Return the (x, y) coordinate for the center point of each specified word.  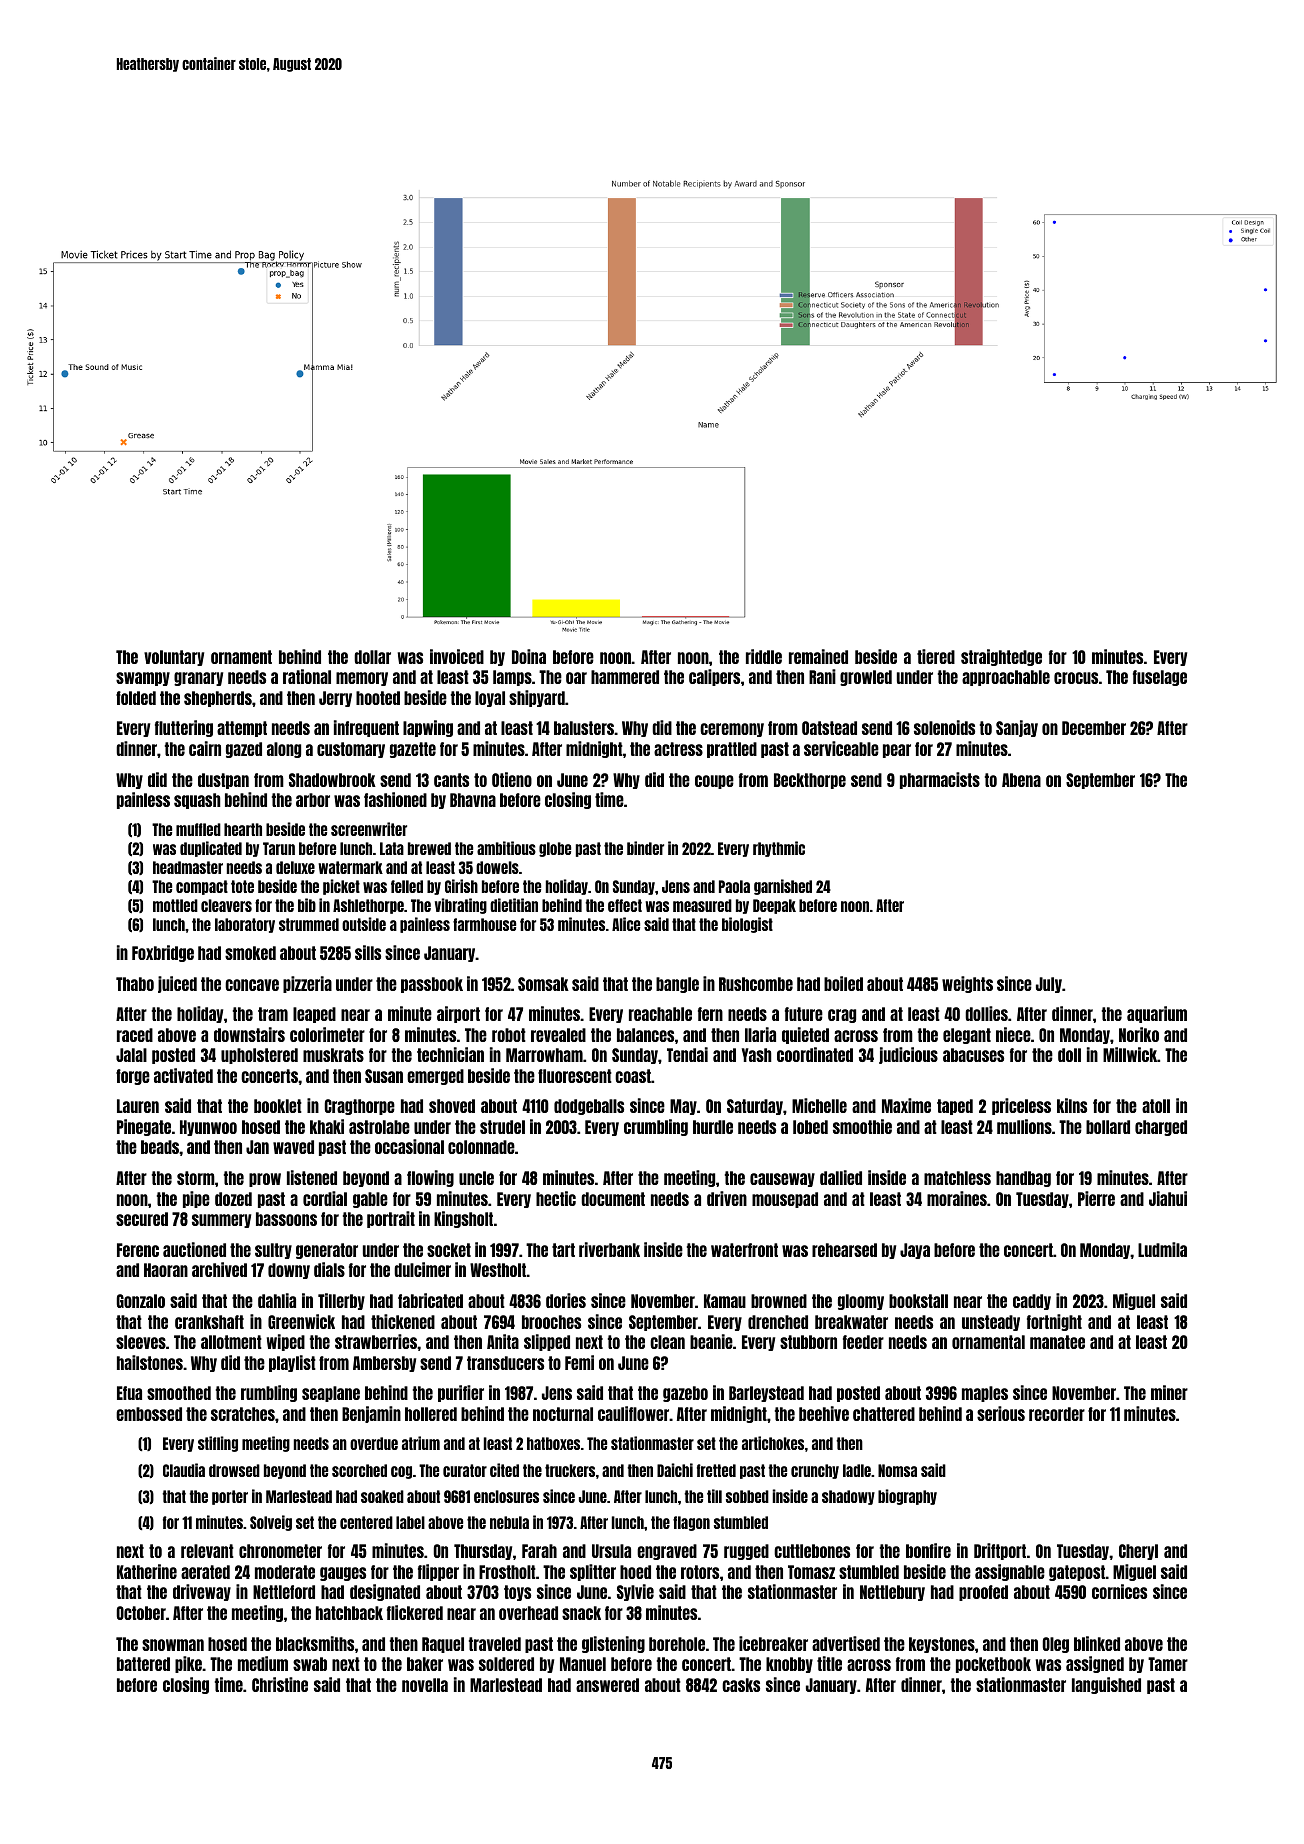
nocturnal (563, 1414)
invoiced (457, 656)
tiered (936, 656)
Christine (280, 1684)
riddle (764, 656)
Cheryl (1138, 1552)
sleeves (141, 1342)
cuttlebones (812, 1551)
